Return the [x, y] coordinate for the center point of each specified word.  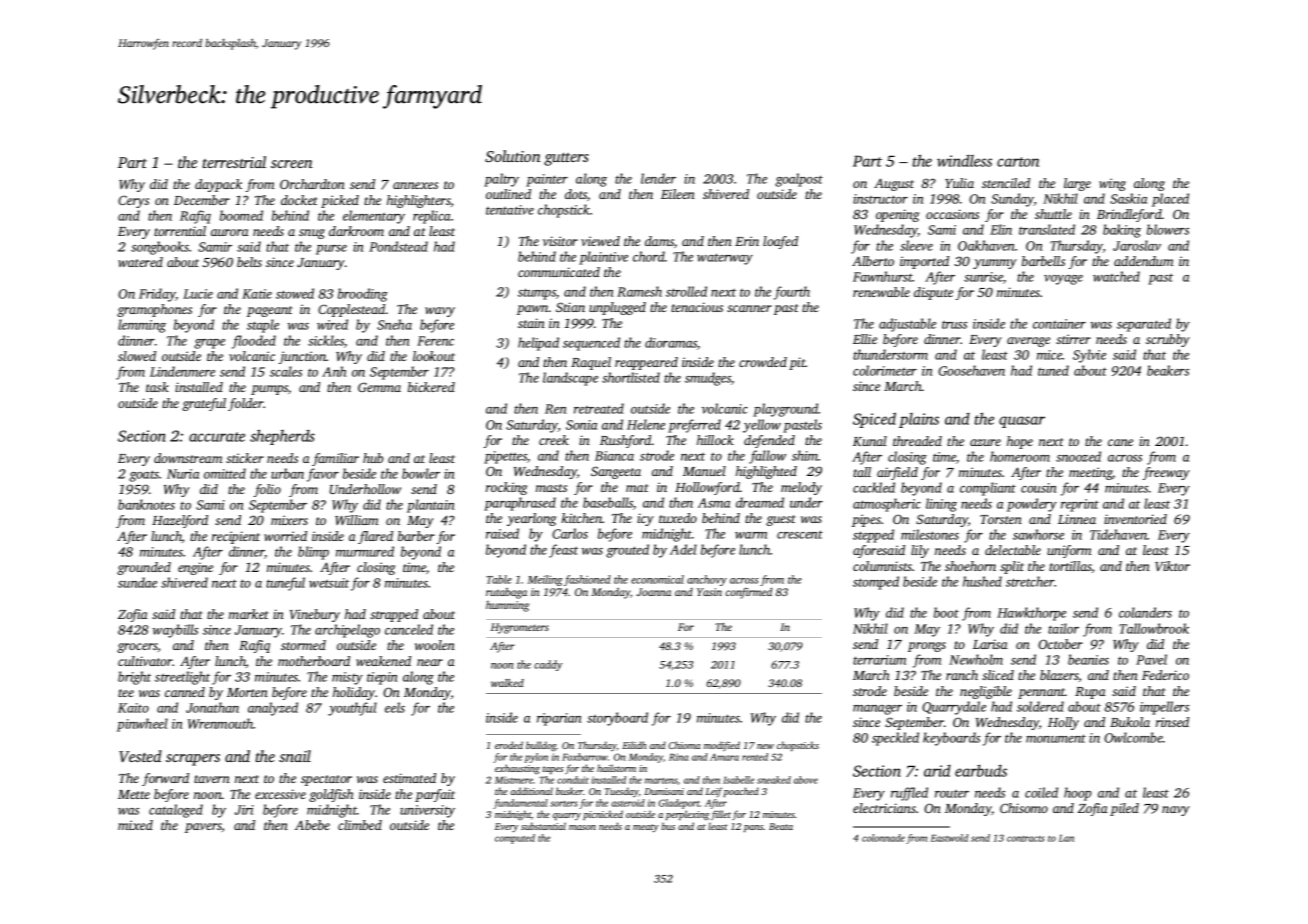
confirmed [749, 593]
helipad [538, 344]
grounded [144, 568]
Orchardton [312, 184]
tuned [1053, 370]
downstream [188, 458]
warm [751, 535]
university [427, 811]
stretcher [1030, 581]
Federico [1165, 675]
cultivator [145, 661]
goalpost [799, 180]
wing [1112, 184]
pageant [269, 311]
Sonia [581, 425]
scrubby [1168, 340]
